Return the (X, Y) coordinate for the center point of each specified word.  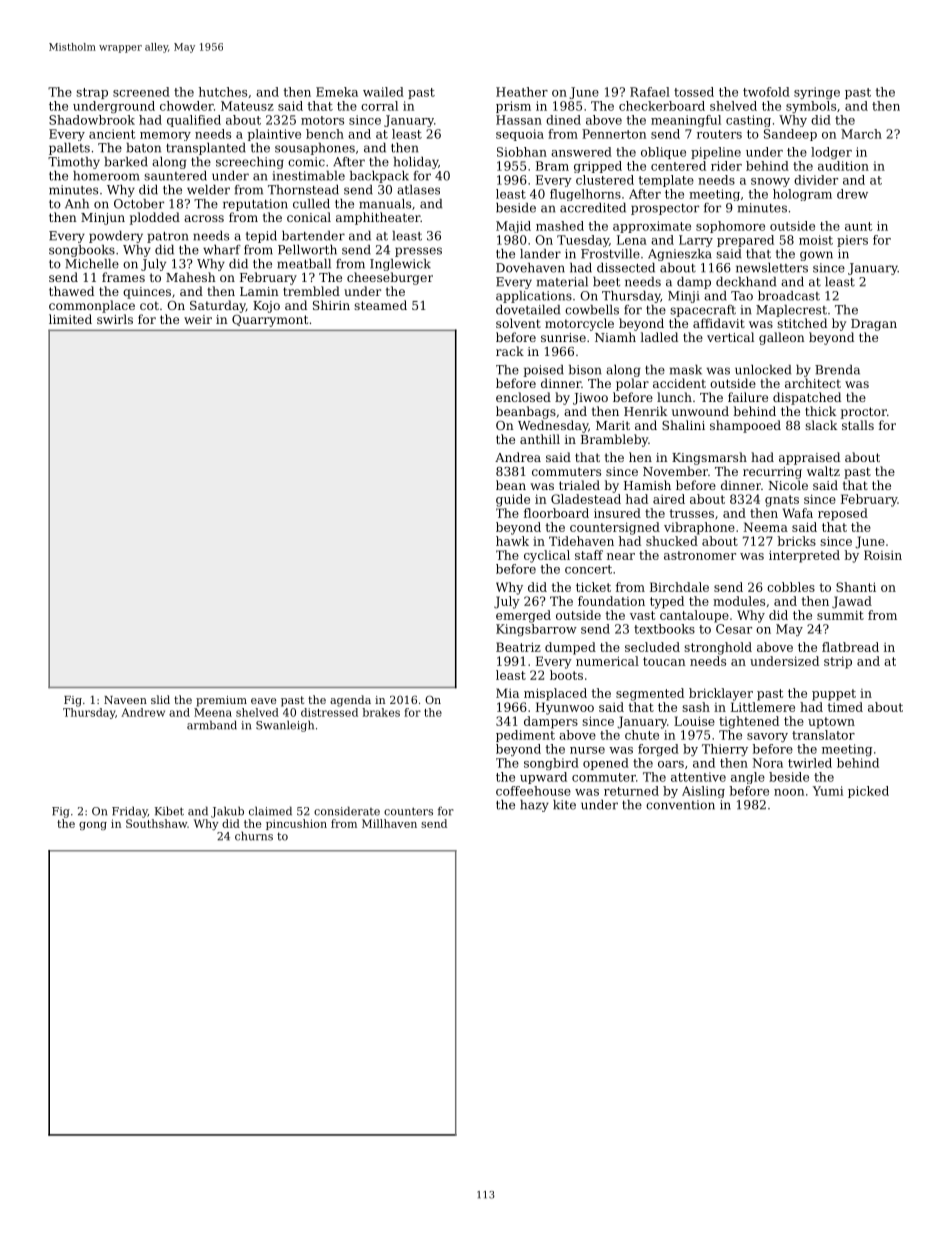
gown (816, 256)
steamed (380, 305)
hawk (512, 541)
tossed (694, 92)
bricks (796, 541)
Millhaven (389, 823)
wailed (383, 92)
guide (513, 500)
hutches (223, 92)
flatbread (850, 647)
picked (868, 792)
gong (93, 826)
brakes (381, 712)
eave (263, 701)
